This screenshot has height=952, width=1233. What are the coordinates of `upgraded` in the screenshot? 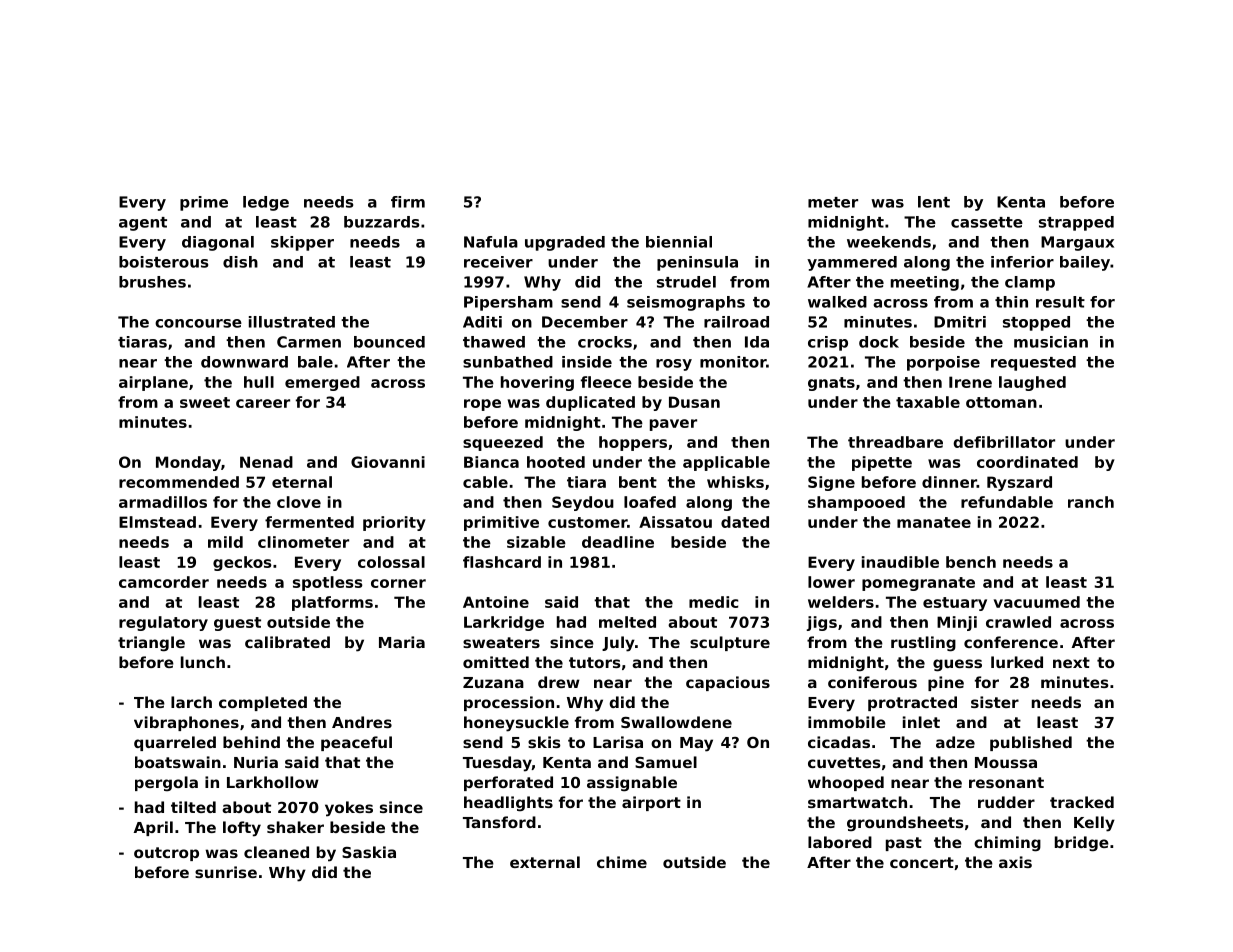 It's located at (565, 243).
